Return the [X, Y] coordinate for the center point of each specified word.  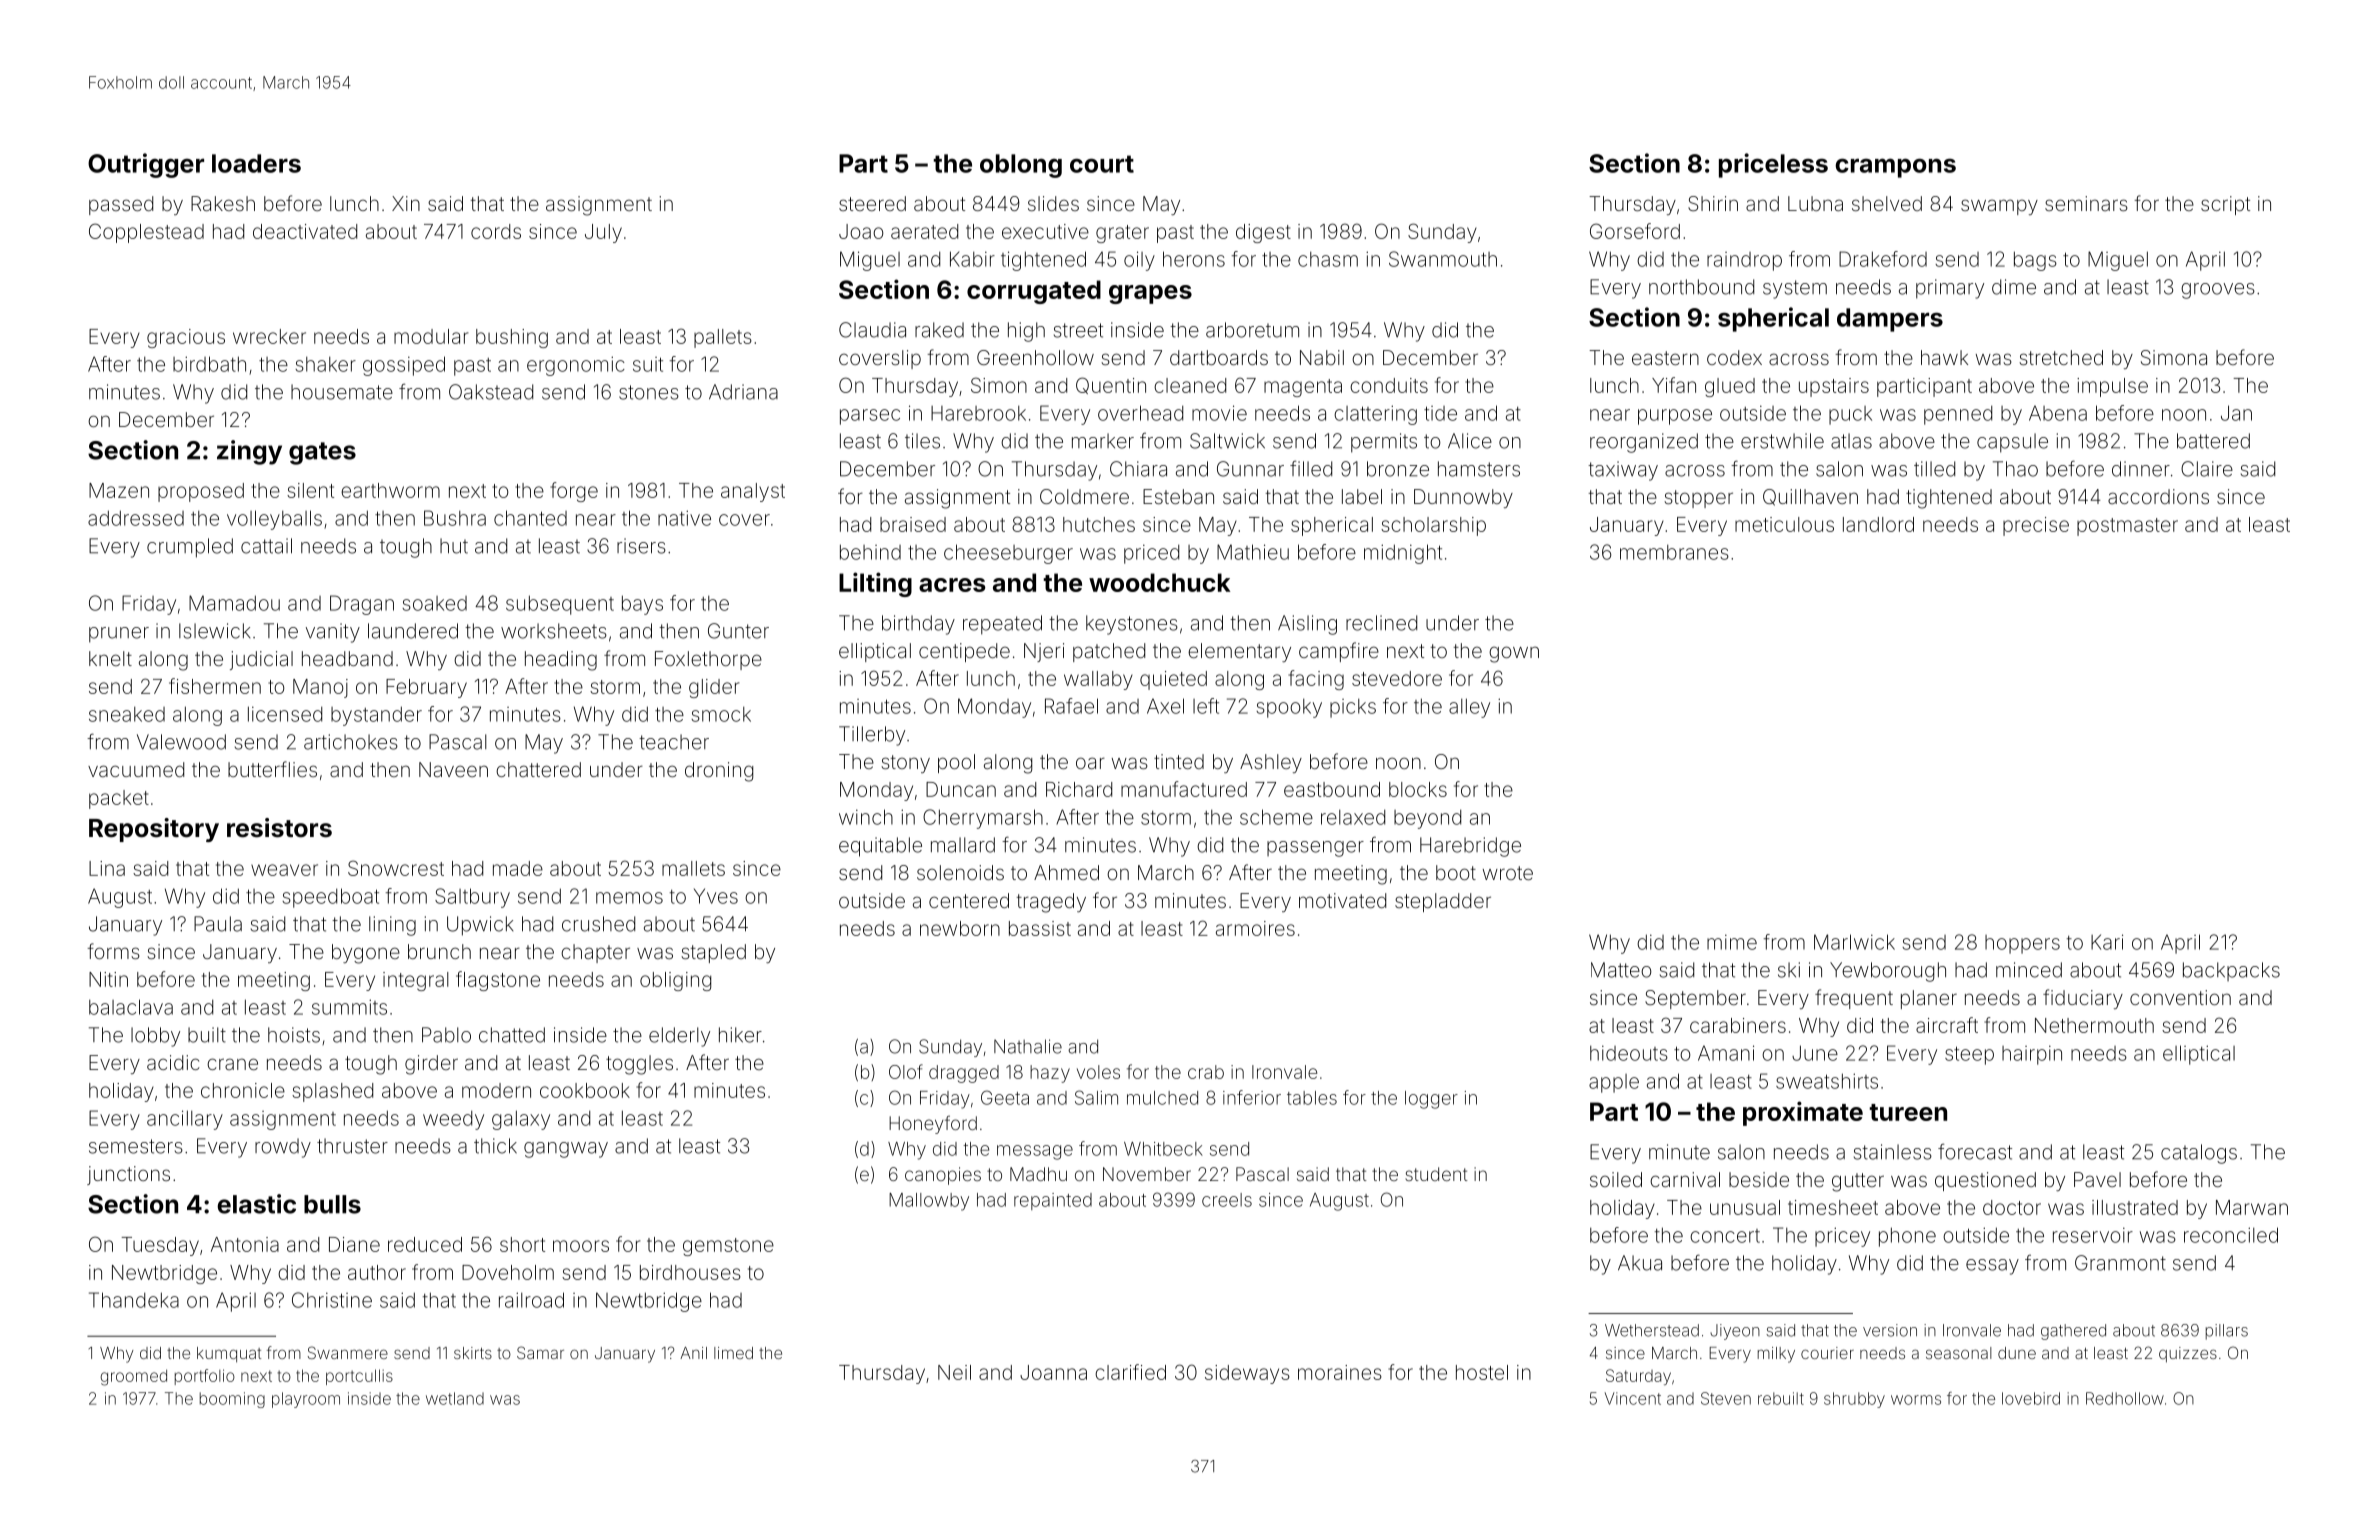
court [1102, 164]
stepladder [1443, 902]
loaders [256, 163]
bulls [332, 1204]
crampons [1895, 168]
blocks [1418, 789]
